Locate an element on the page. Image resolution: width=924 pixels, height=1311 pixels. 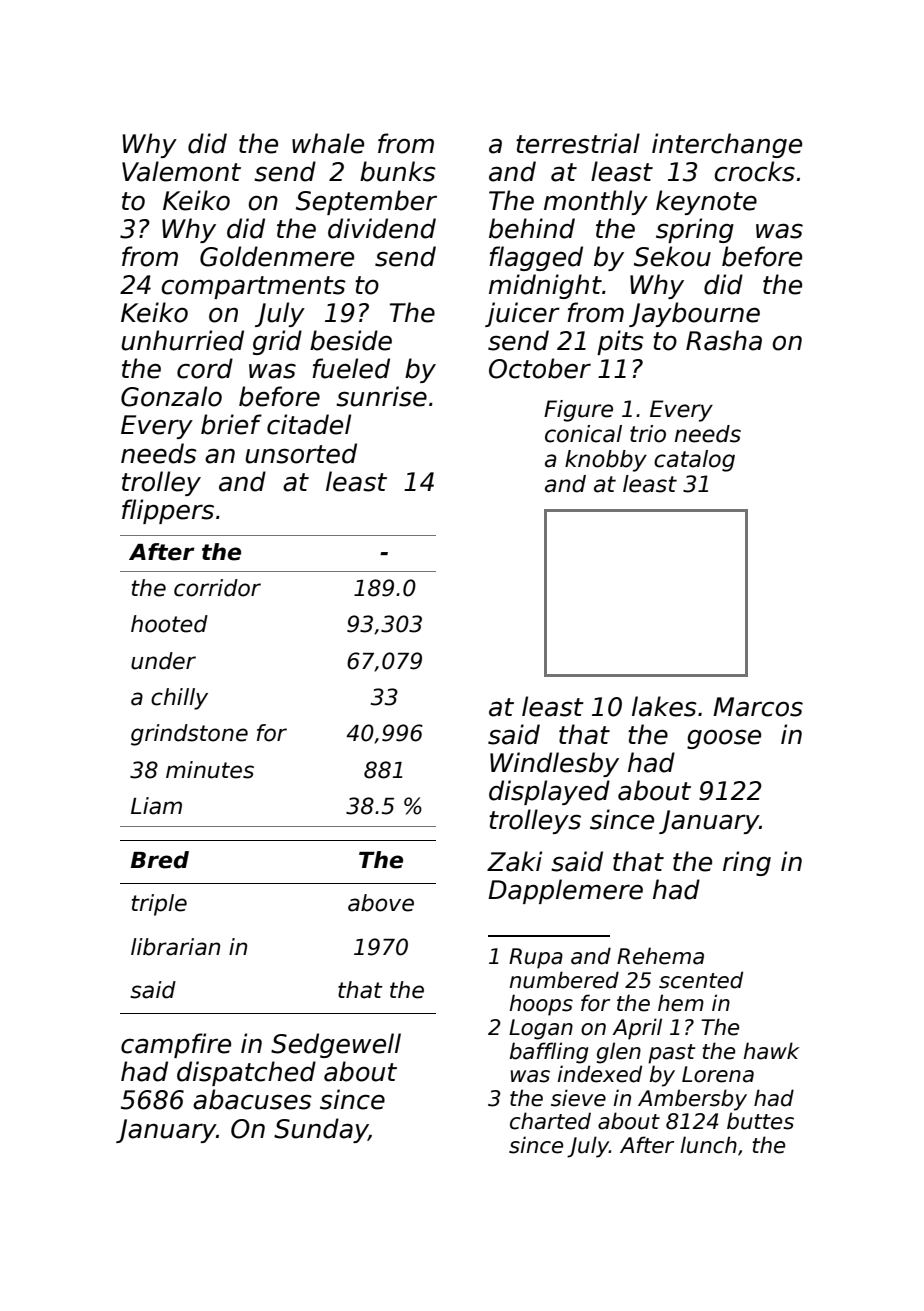
hoops is located at coordinates (541, 1005).
